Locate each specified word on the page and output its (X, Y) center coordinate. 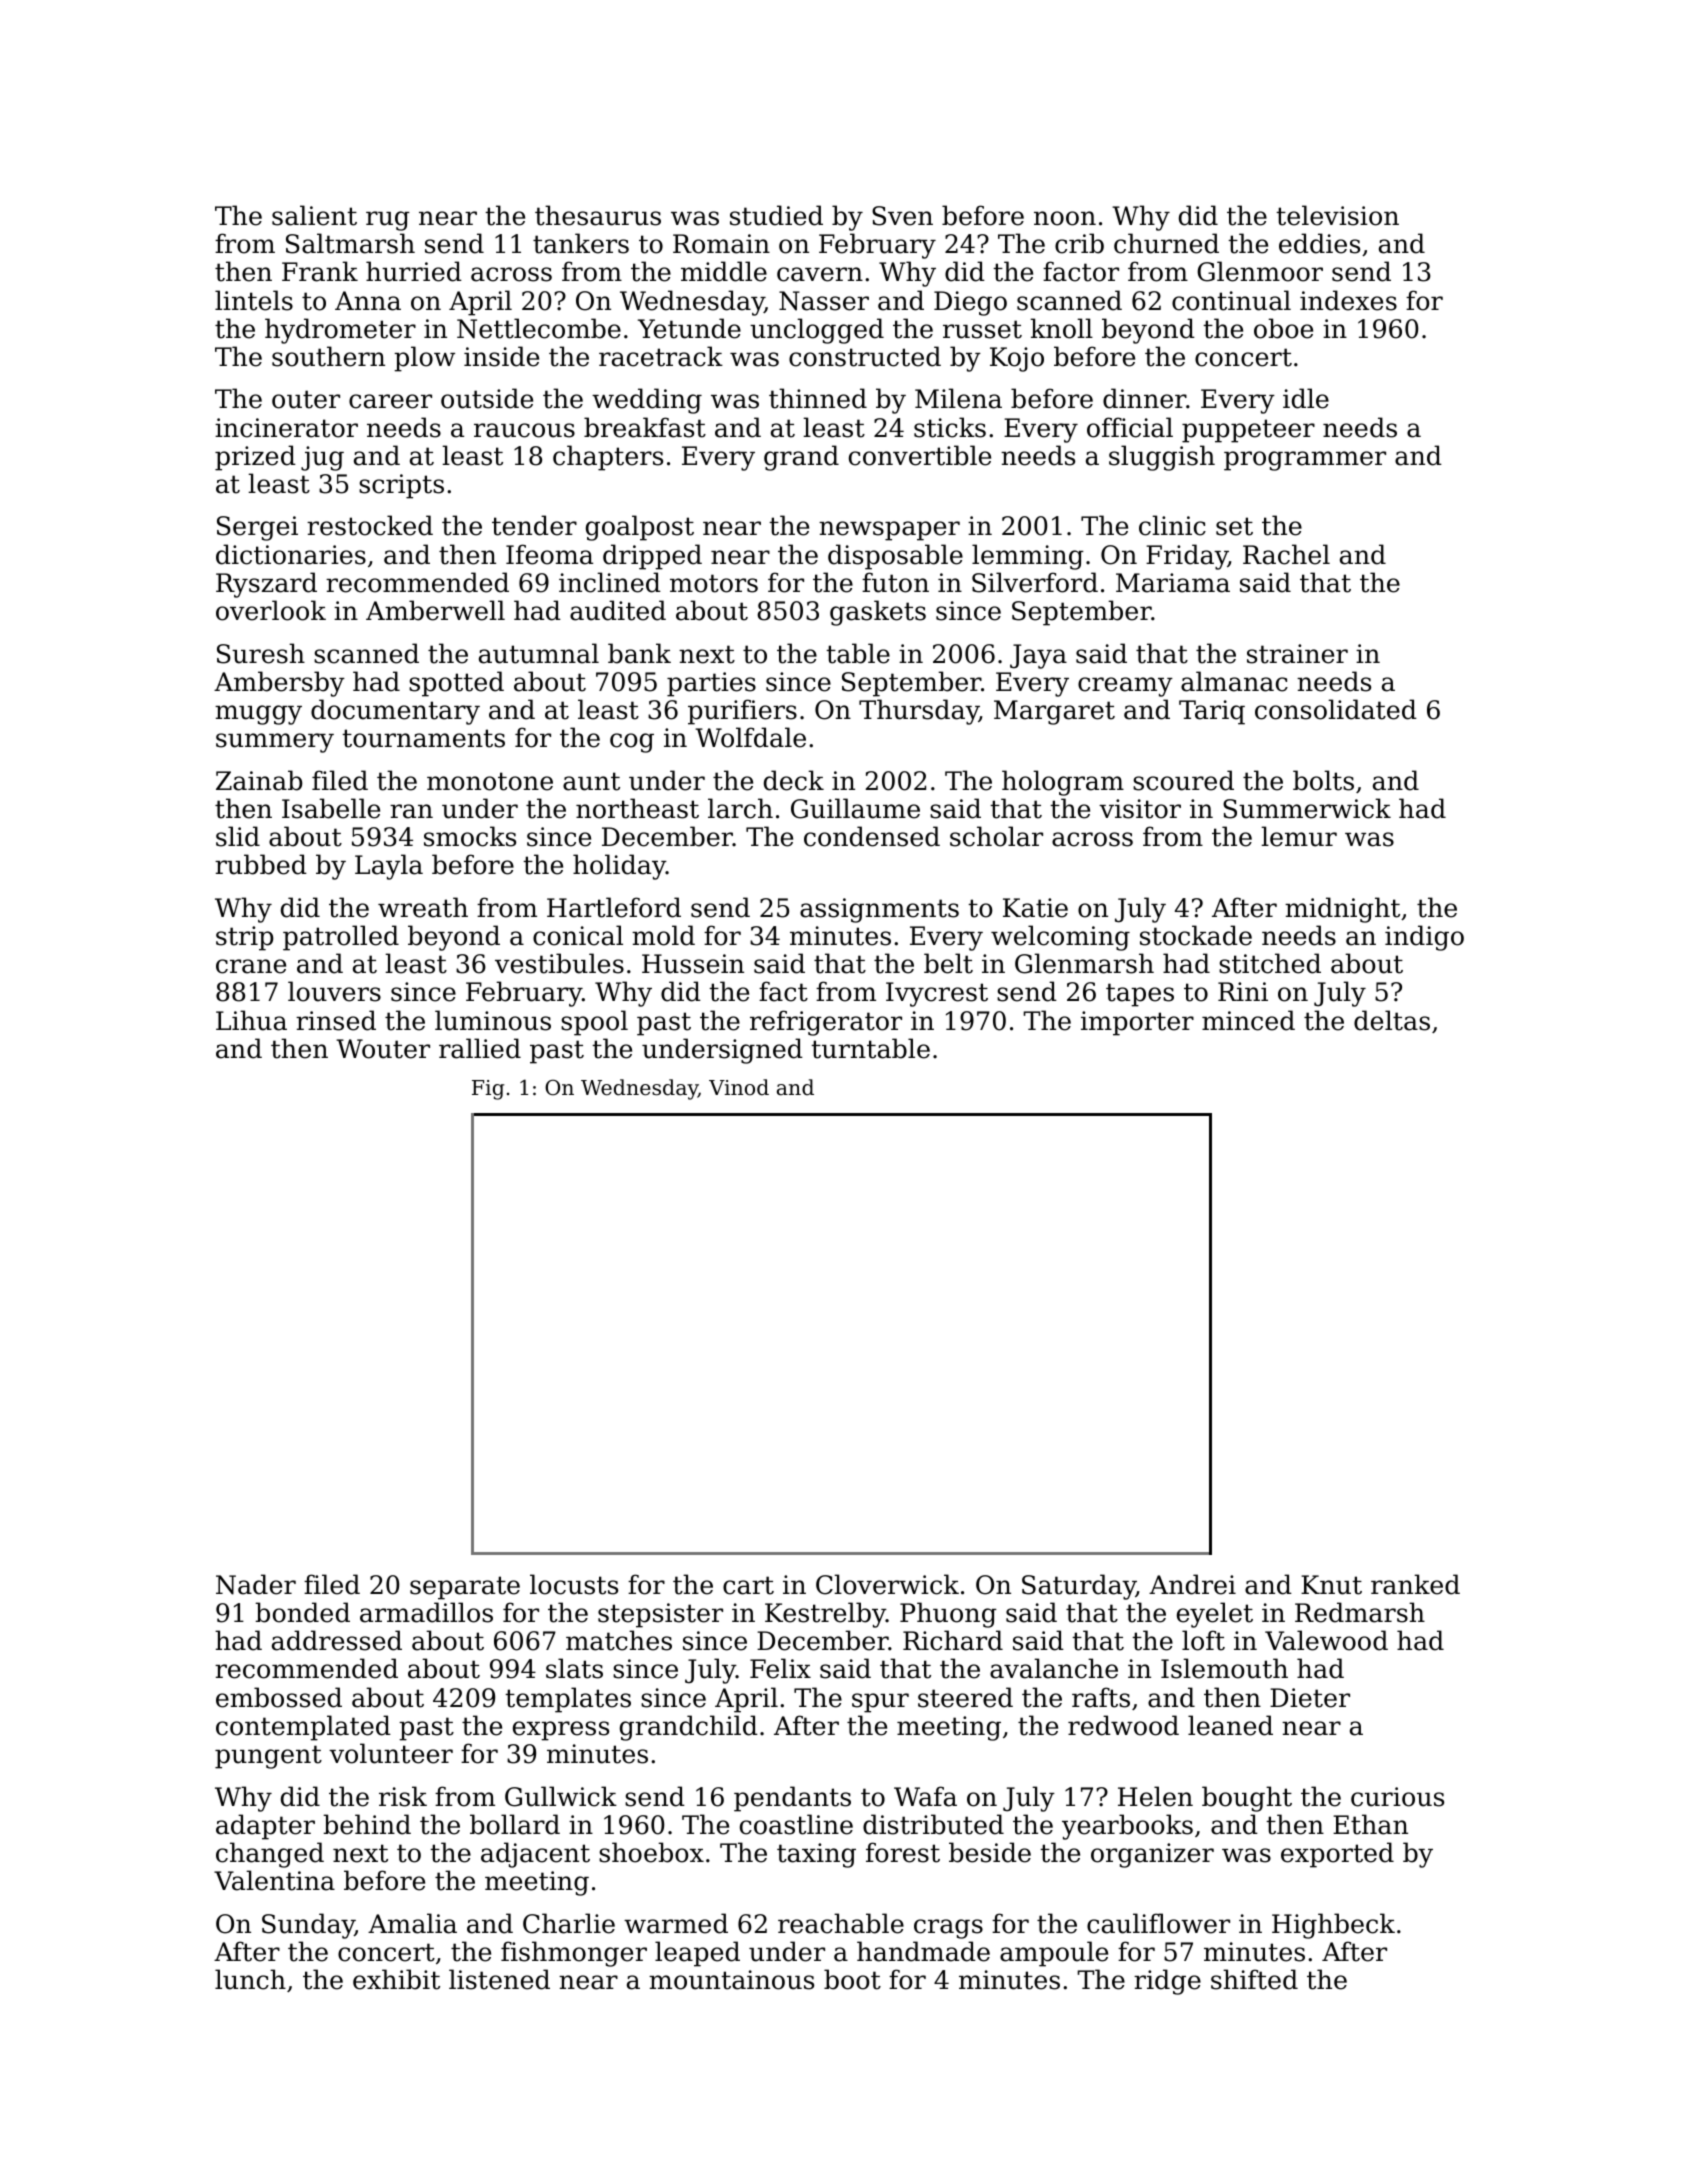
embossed (279, 1697)
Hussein (693, 964)
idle (1306, 398)
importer (1137, 1023)
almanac (1234, 681)
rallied (480, 1048)
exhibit (396, 1979)
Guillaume (855, 808)
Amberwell (435, 610)
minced (1248, 1020)
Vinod (739, 1087)
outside (487, 398)
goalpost (640, 528)
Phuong (948, 1615)
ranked (1415, 1584)
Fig (488, 1090)
